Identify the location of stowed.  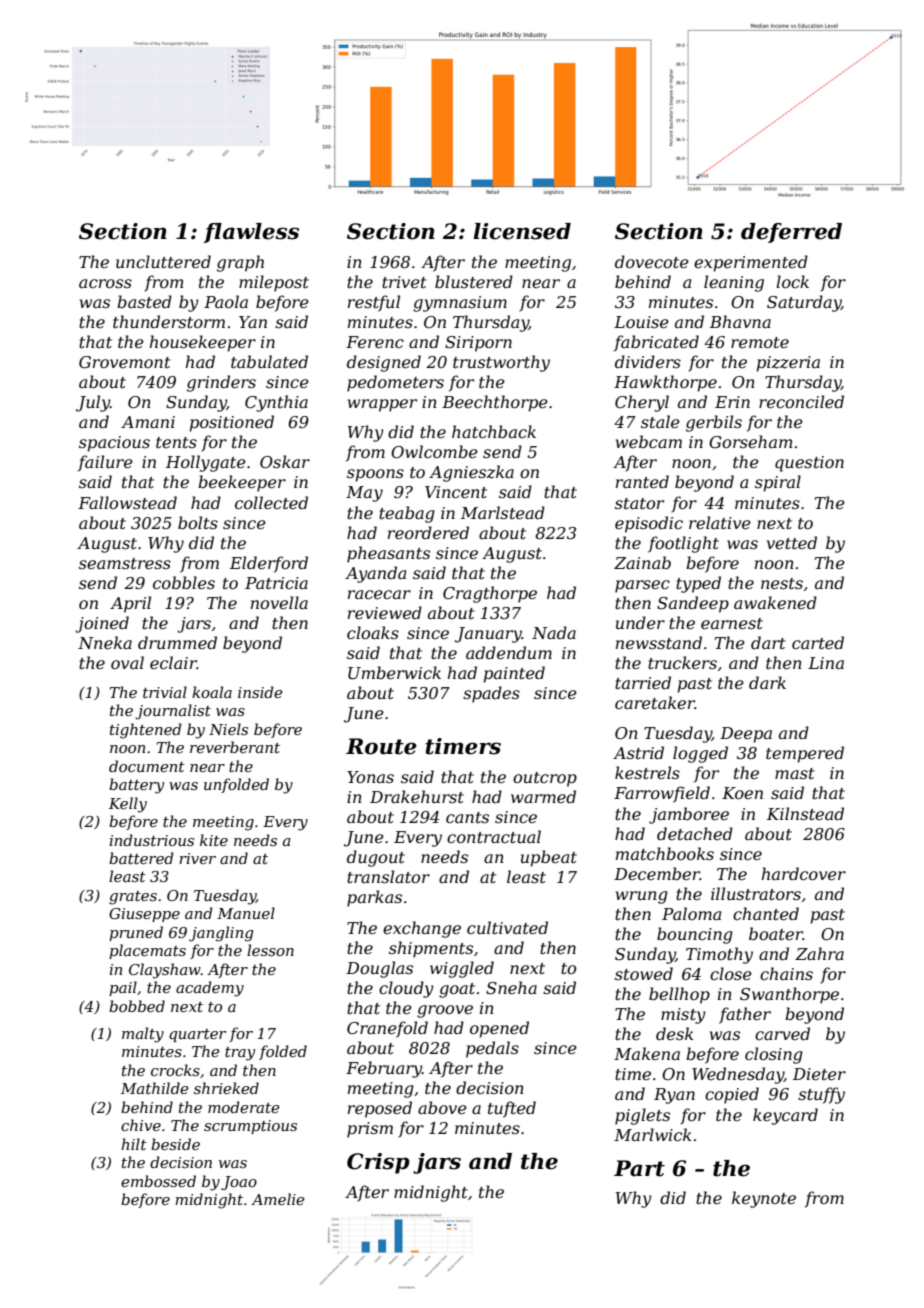
(644, 973).
